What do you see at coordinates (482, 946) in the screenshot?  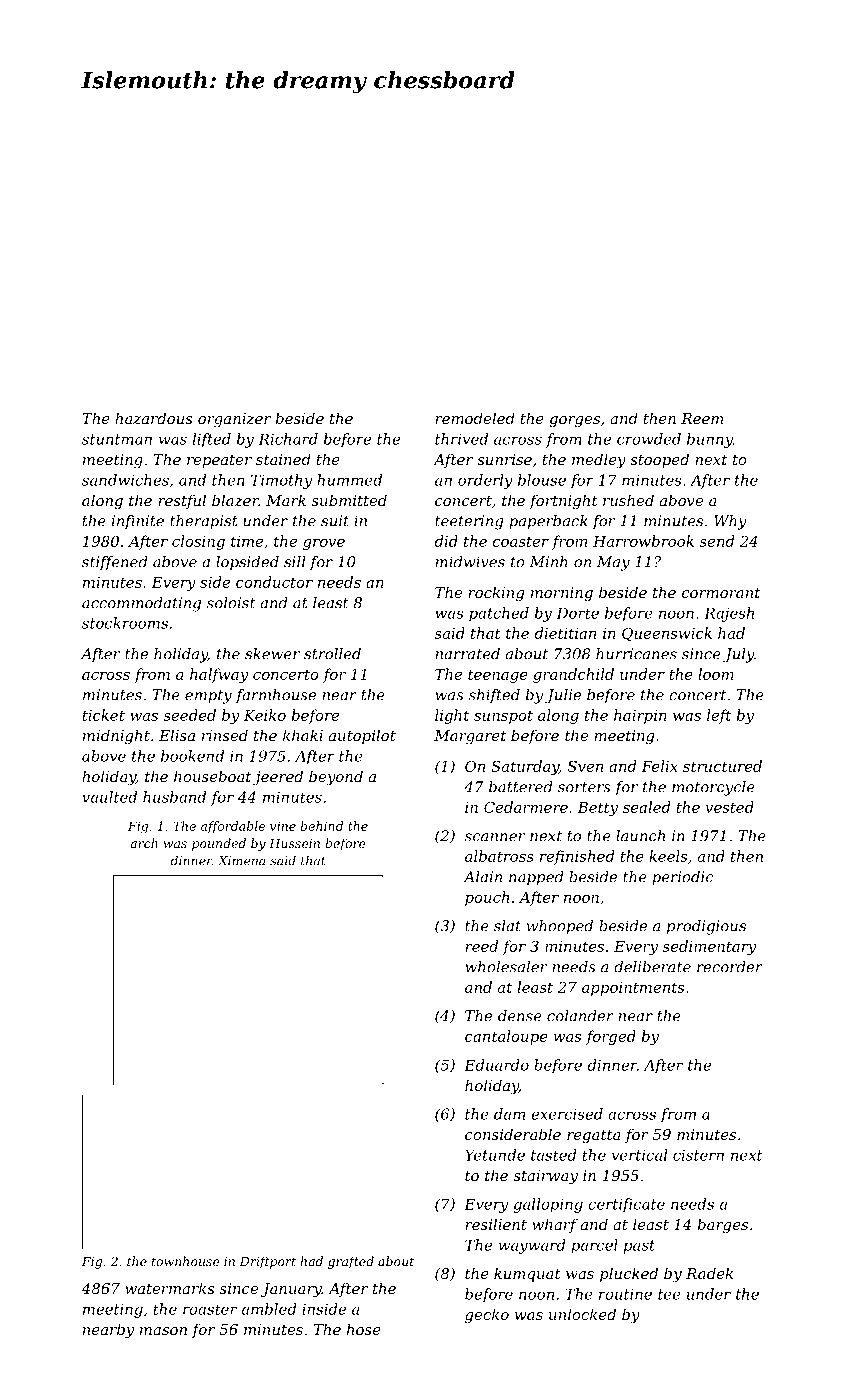 I see `reed` at bounding box center [482, 946].
